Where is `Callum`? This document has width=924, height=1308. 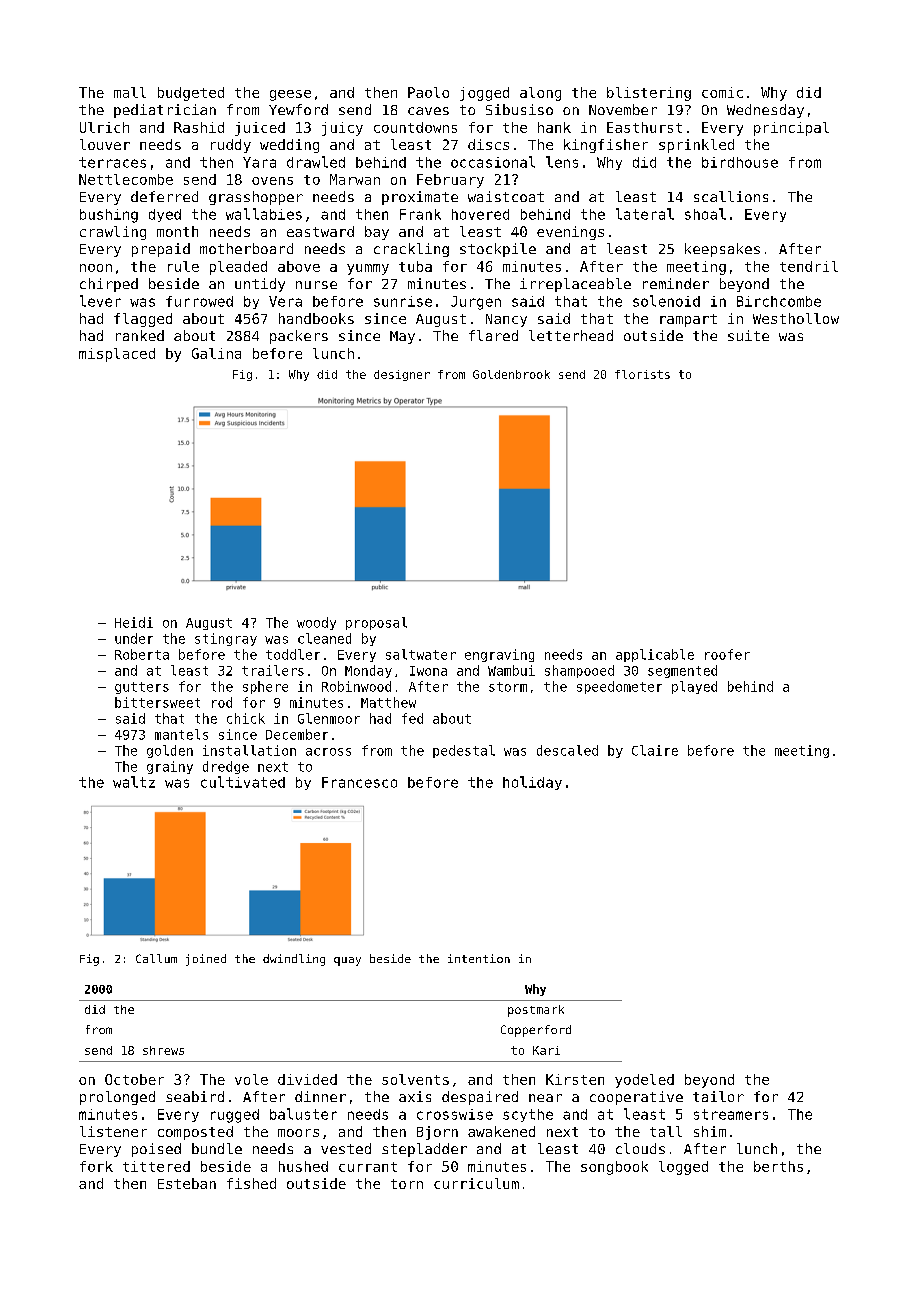
Callum is located at coordinates (156, 958).
